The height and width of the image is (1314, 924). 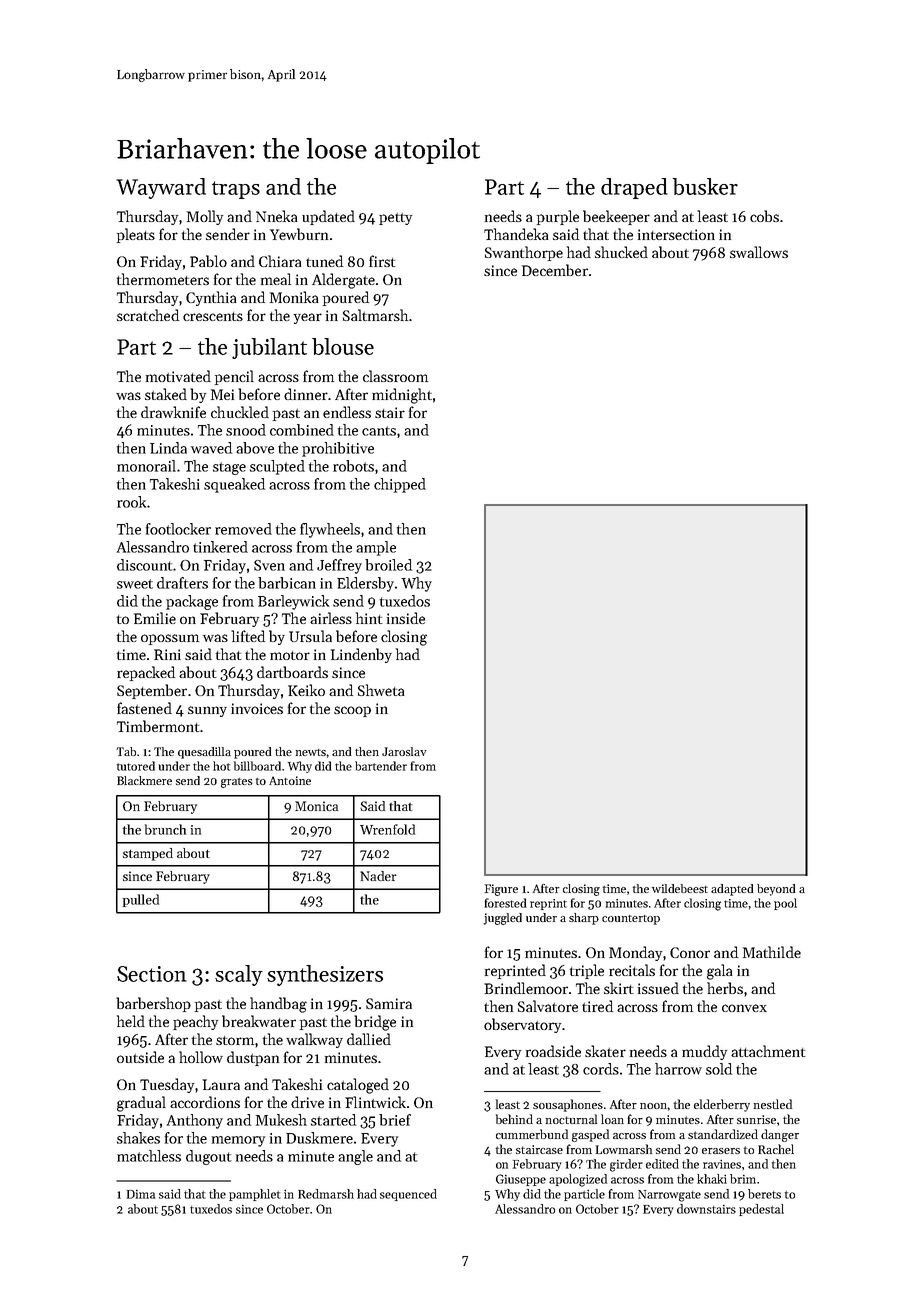 What do you see at coordinates (163, 279) in the image?
I see `thermometers` at bounding box center [163, 279].
